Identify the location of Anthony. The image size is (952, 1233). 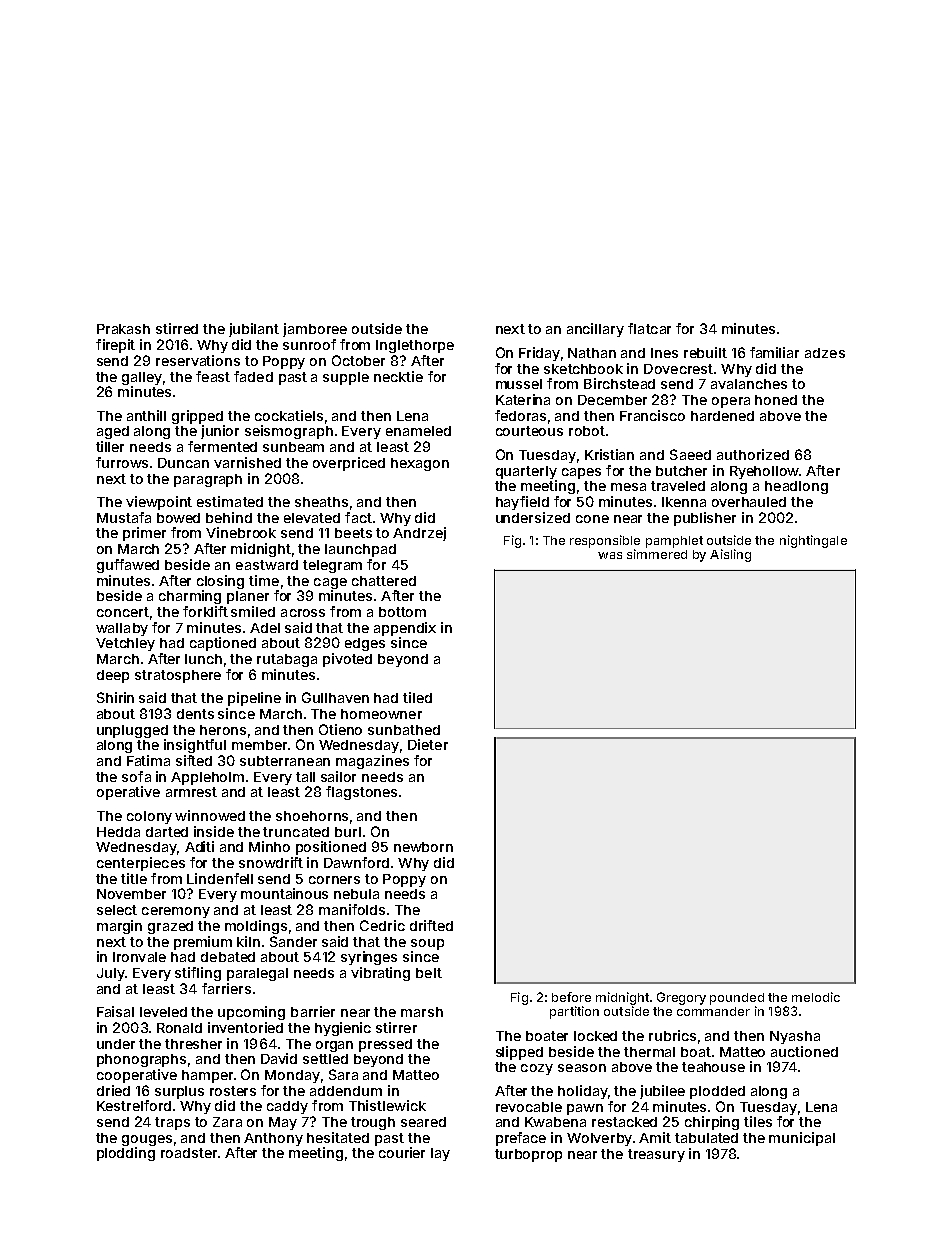
(273, 1139).
